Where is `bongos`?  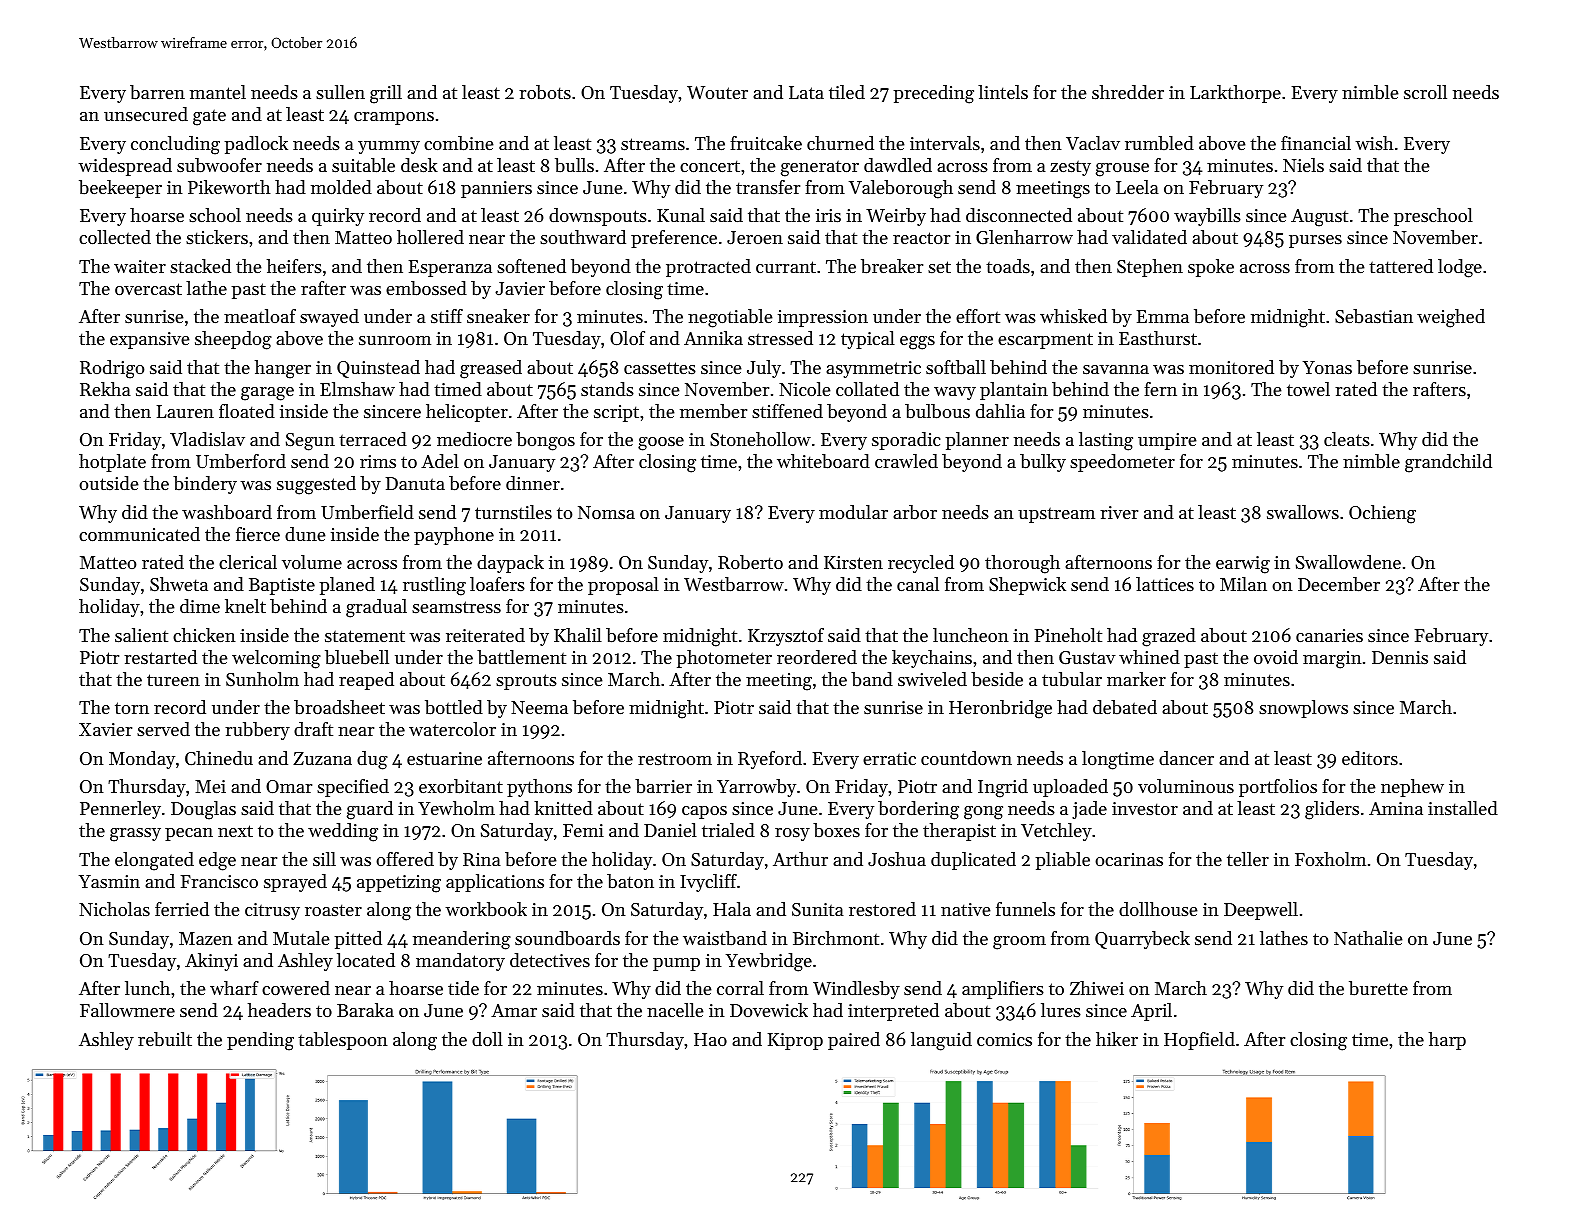 bongos is located at coordinates (545, 441).
